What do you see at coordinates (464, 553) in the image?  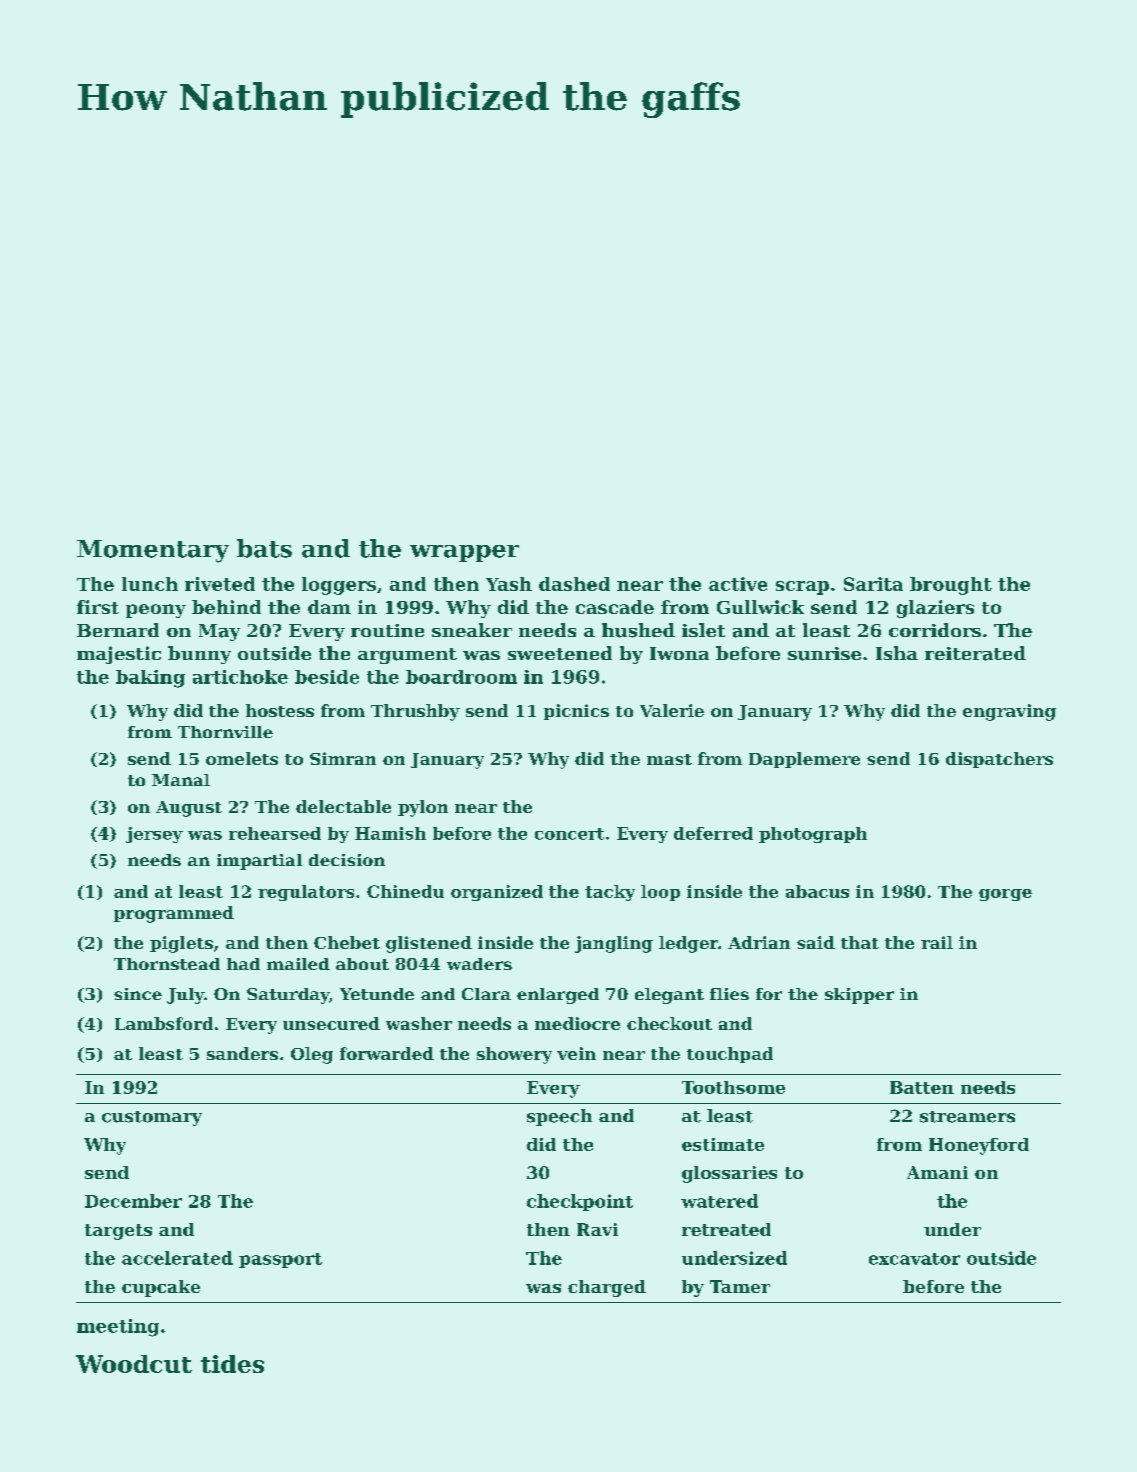 I see `wrapper` at bounding box center [464, 553].
